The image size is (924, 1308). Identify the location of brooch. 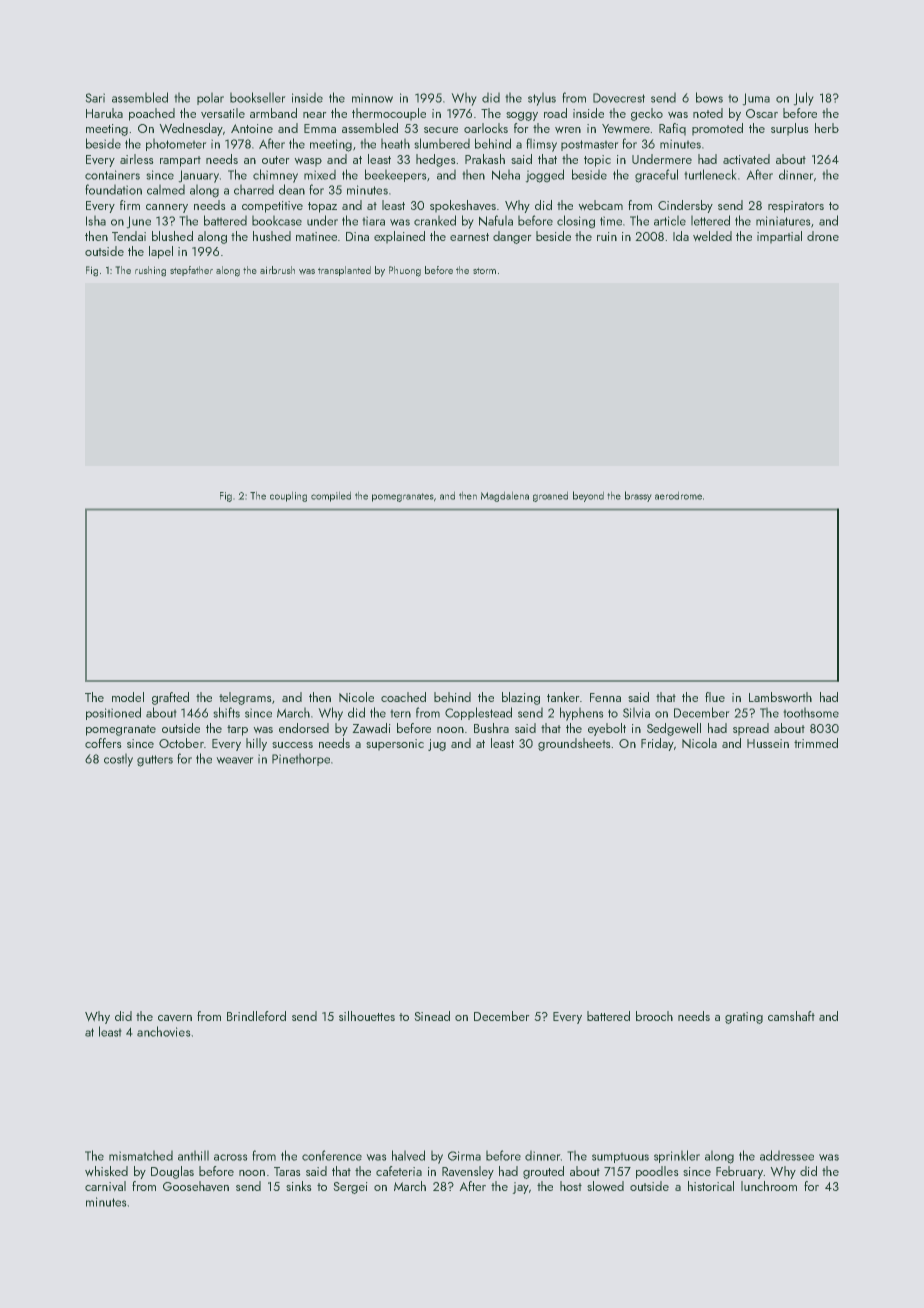
(654, 1016).
